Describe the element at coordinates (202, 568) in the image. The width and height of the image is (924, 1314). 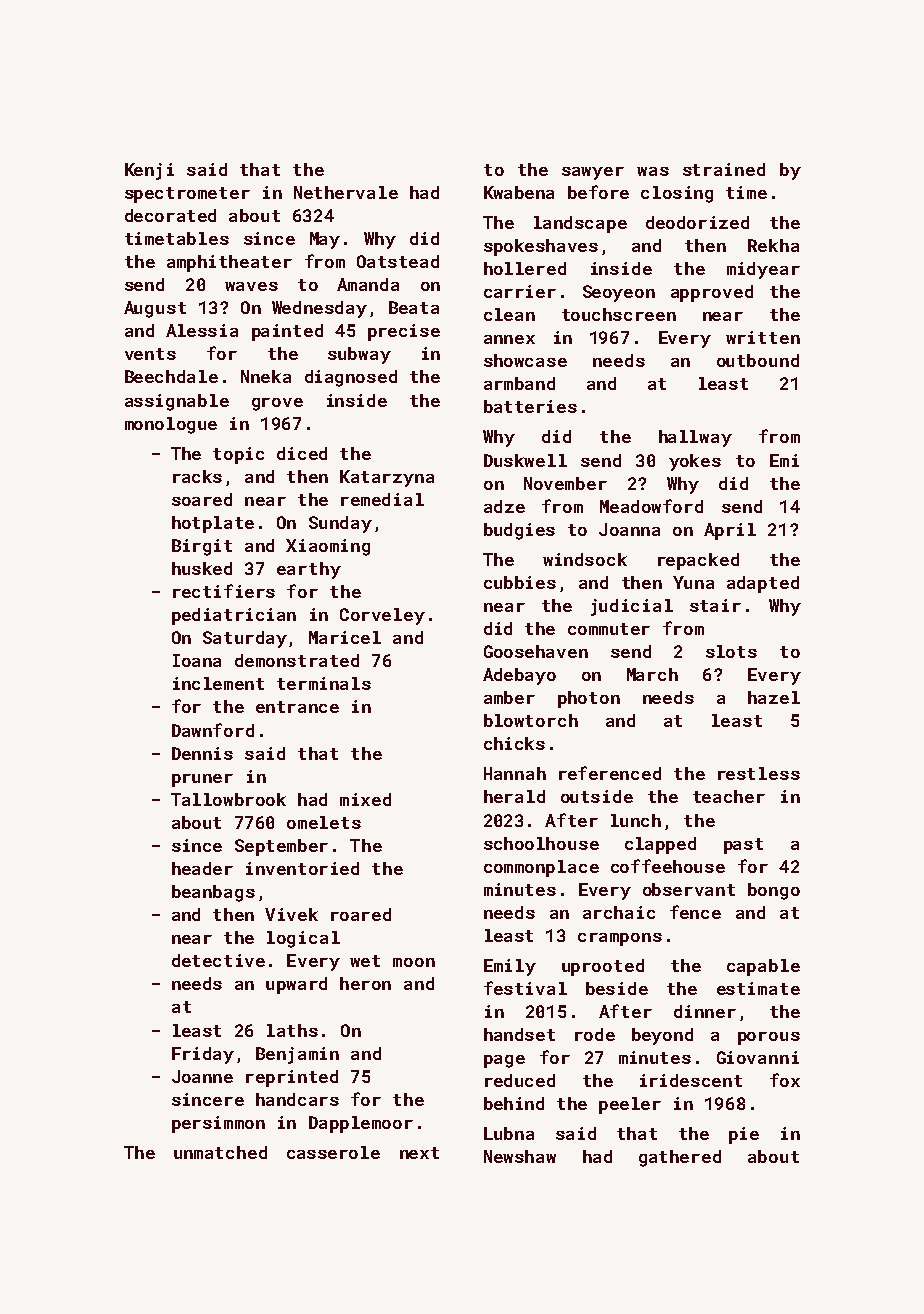
I see `husked` at that location.
